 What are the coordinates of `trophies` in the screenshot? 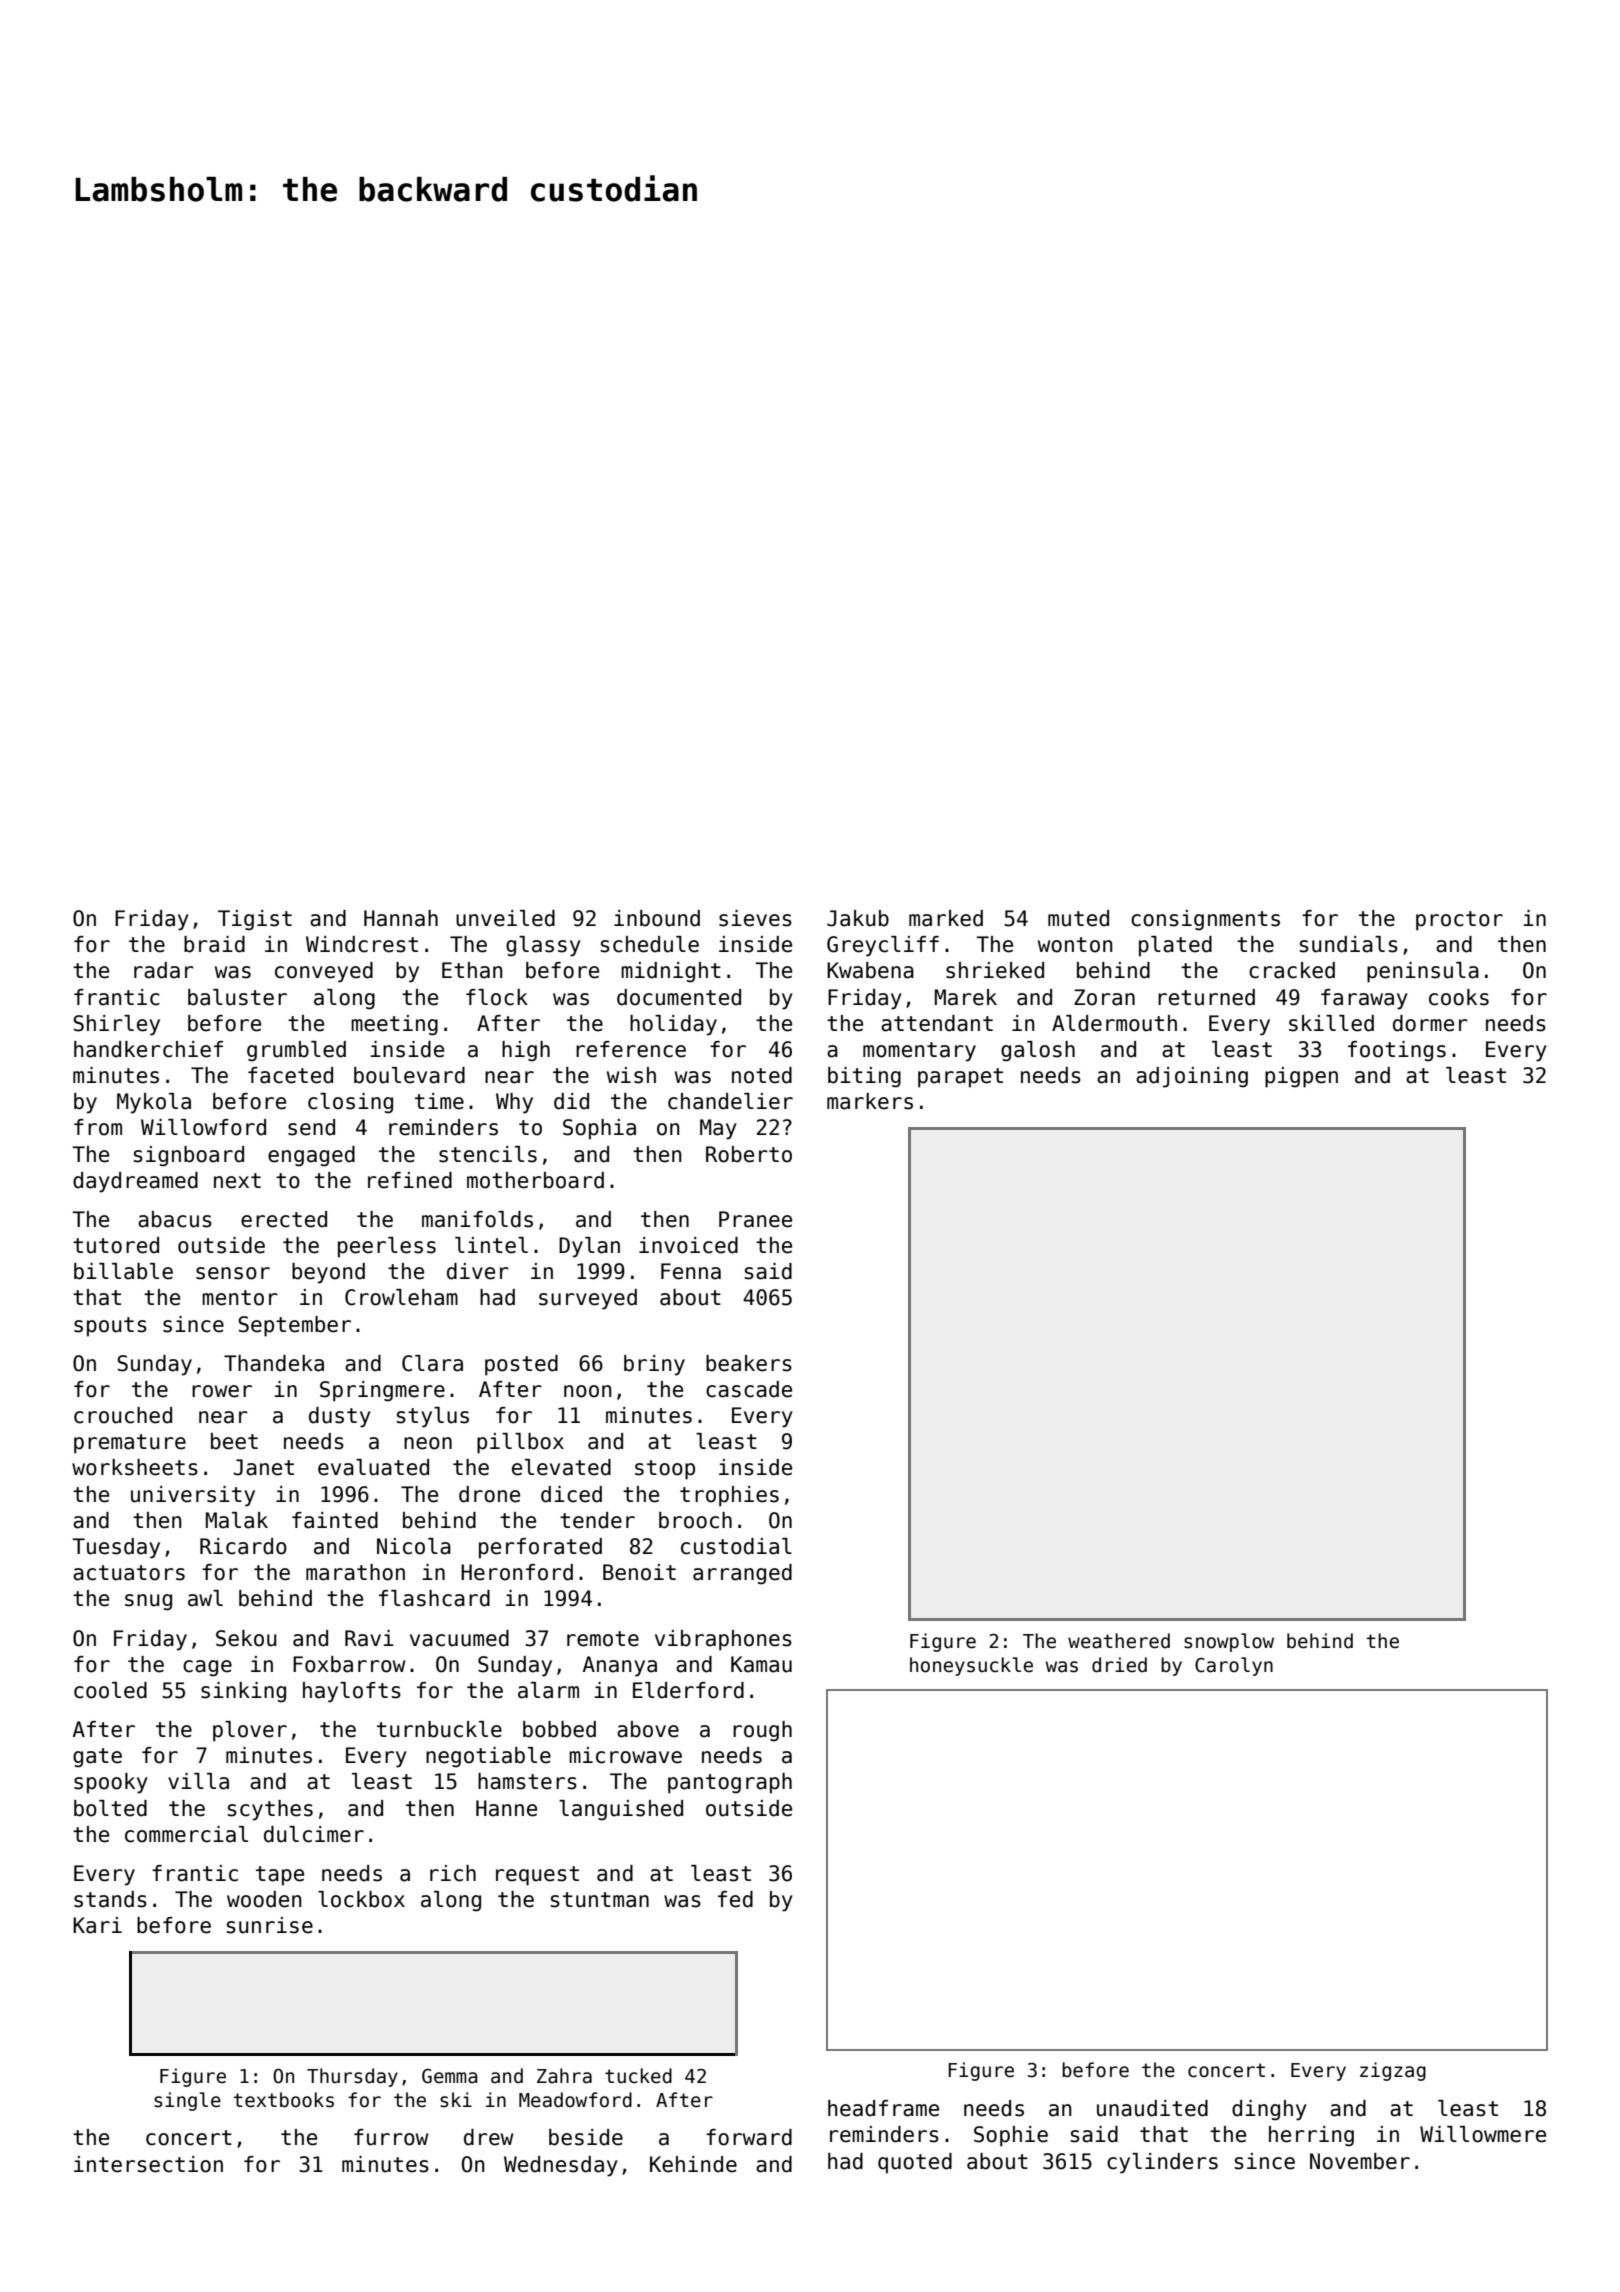 It's located at (729, 1496).
